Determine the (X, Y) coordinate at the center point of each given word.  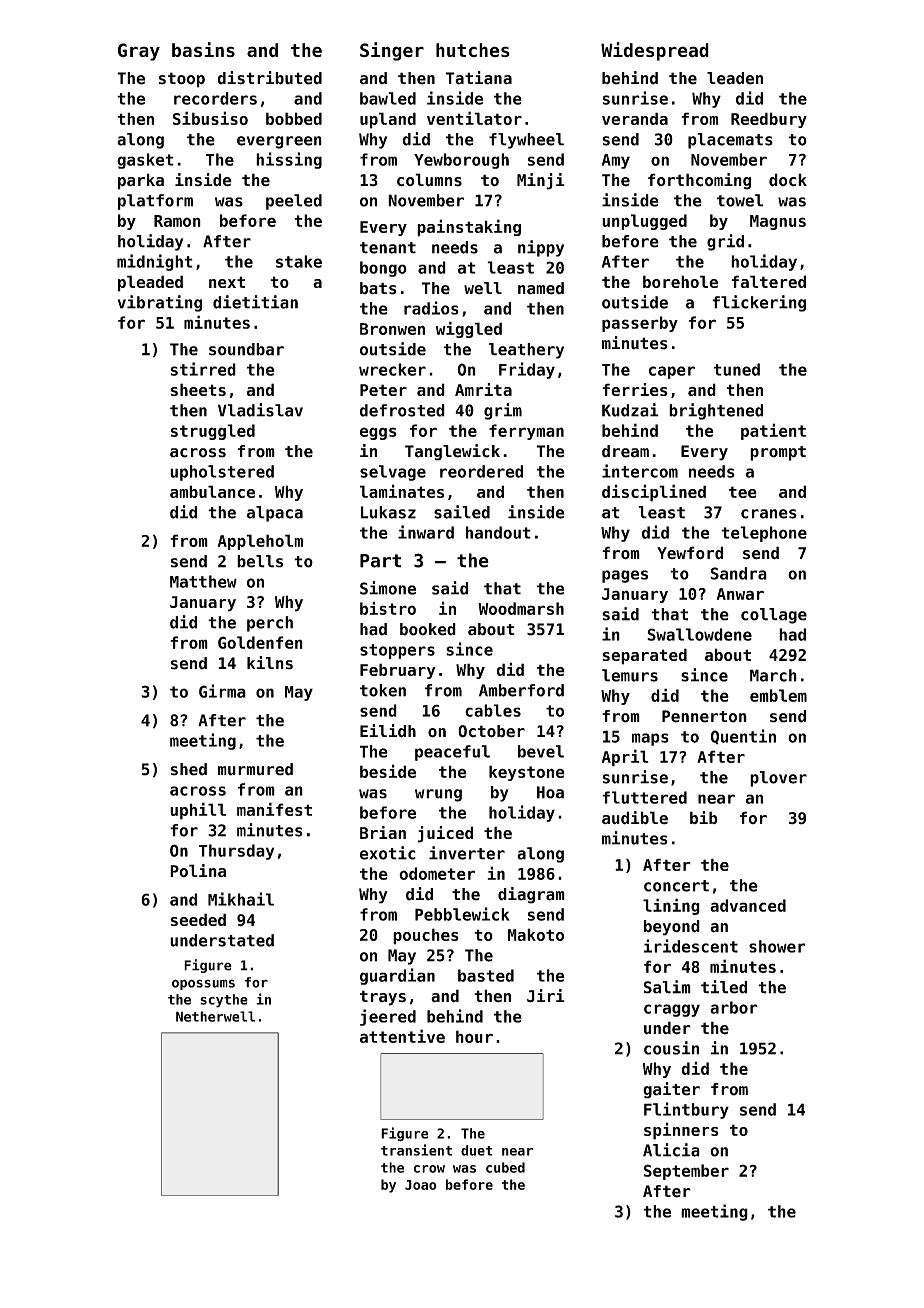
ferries (635, 389)
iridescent (691, 946)
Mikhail (241, 899)
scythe (224, 1001)
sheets (198, 389)
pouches (426, 936)
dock (788, 180)
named (541, 288)
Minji (541, 181)
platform (155, 202)
